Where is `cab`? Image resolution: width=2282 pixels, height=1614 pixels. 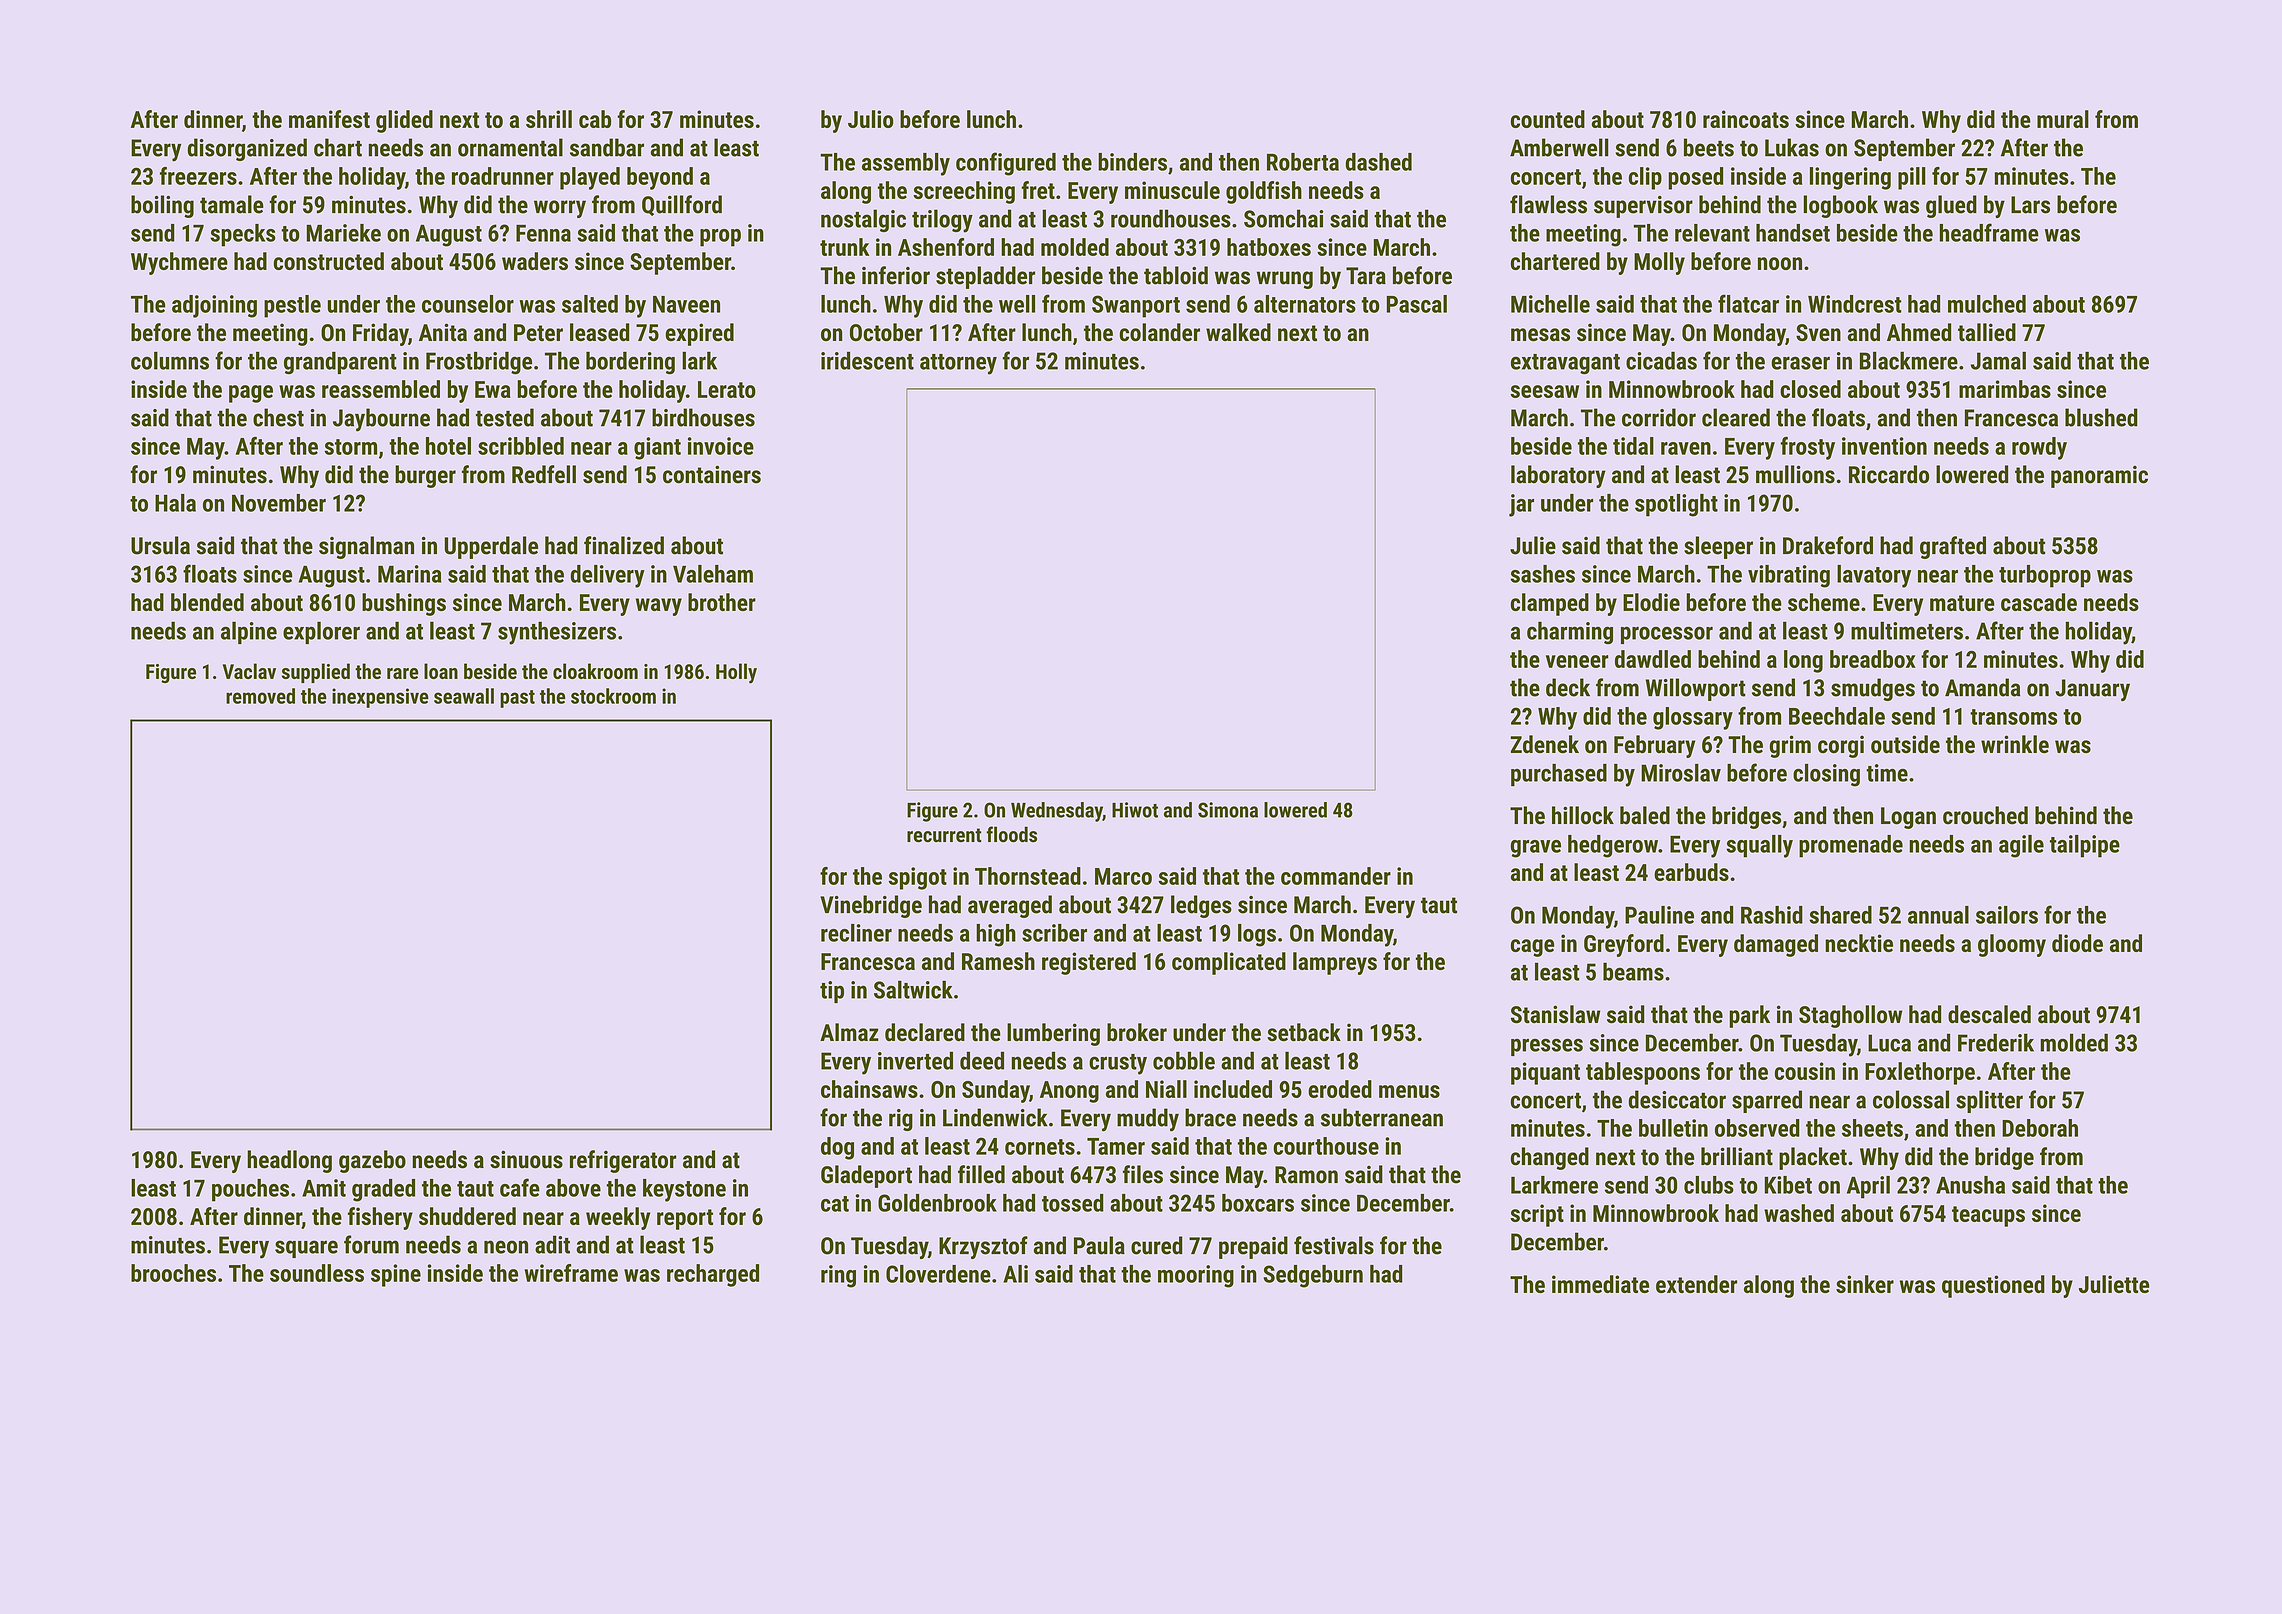 cab is located at coordinates (595, 119).
